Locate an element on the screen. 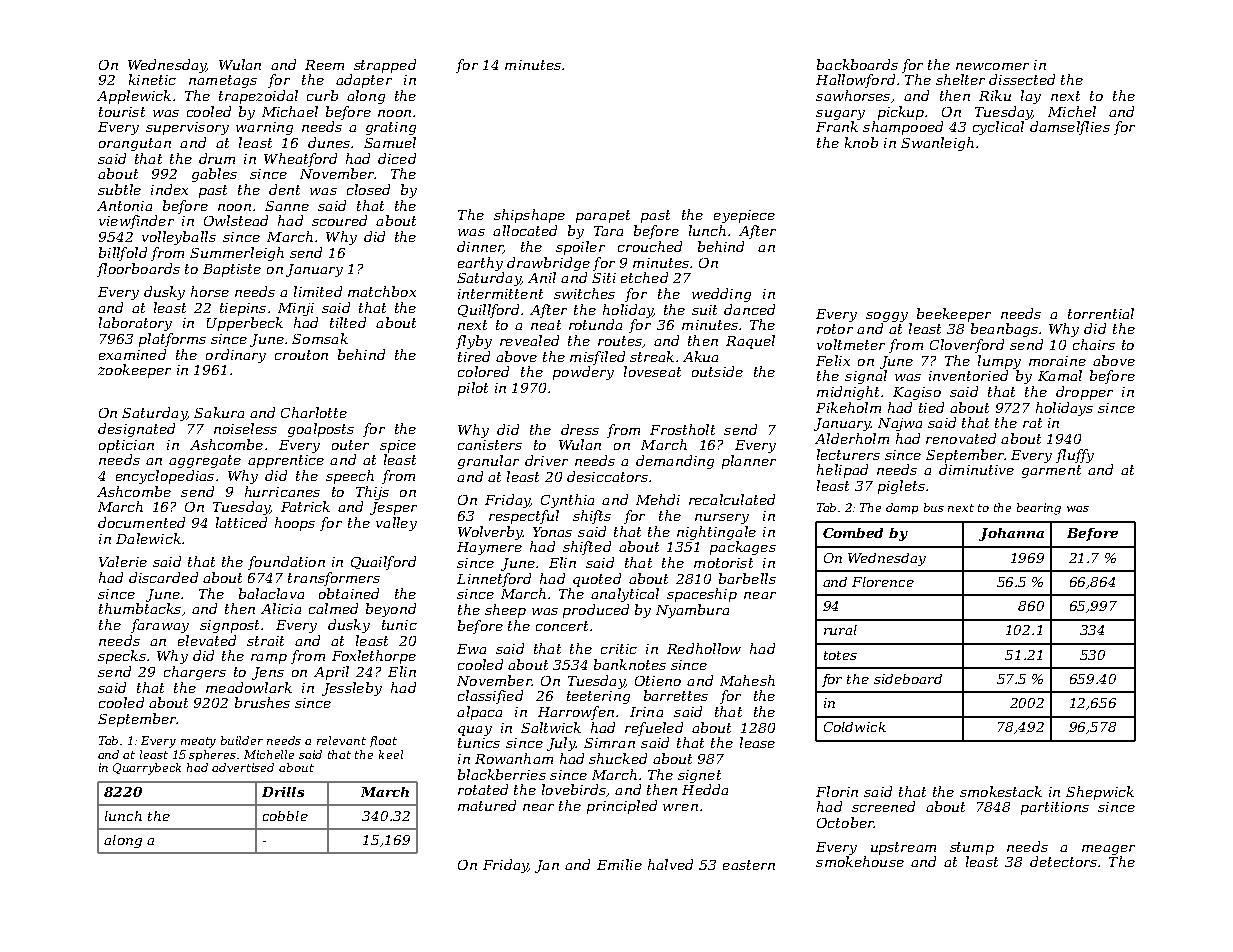 The height and width of the screenshot is (952, 1233). zookeeper is located at coordinates (134, 371).
